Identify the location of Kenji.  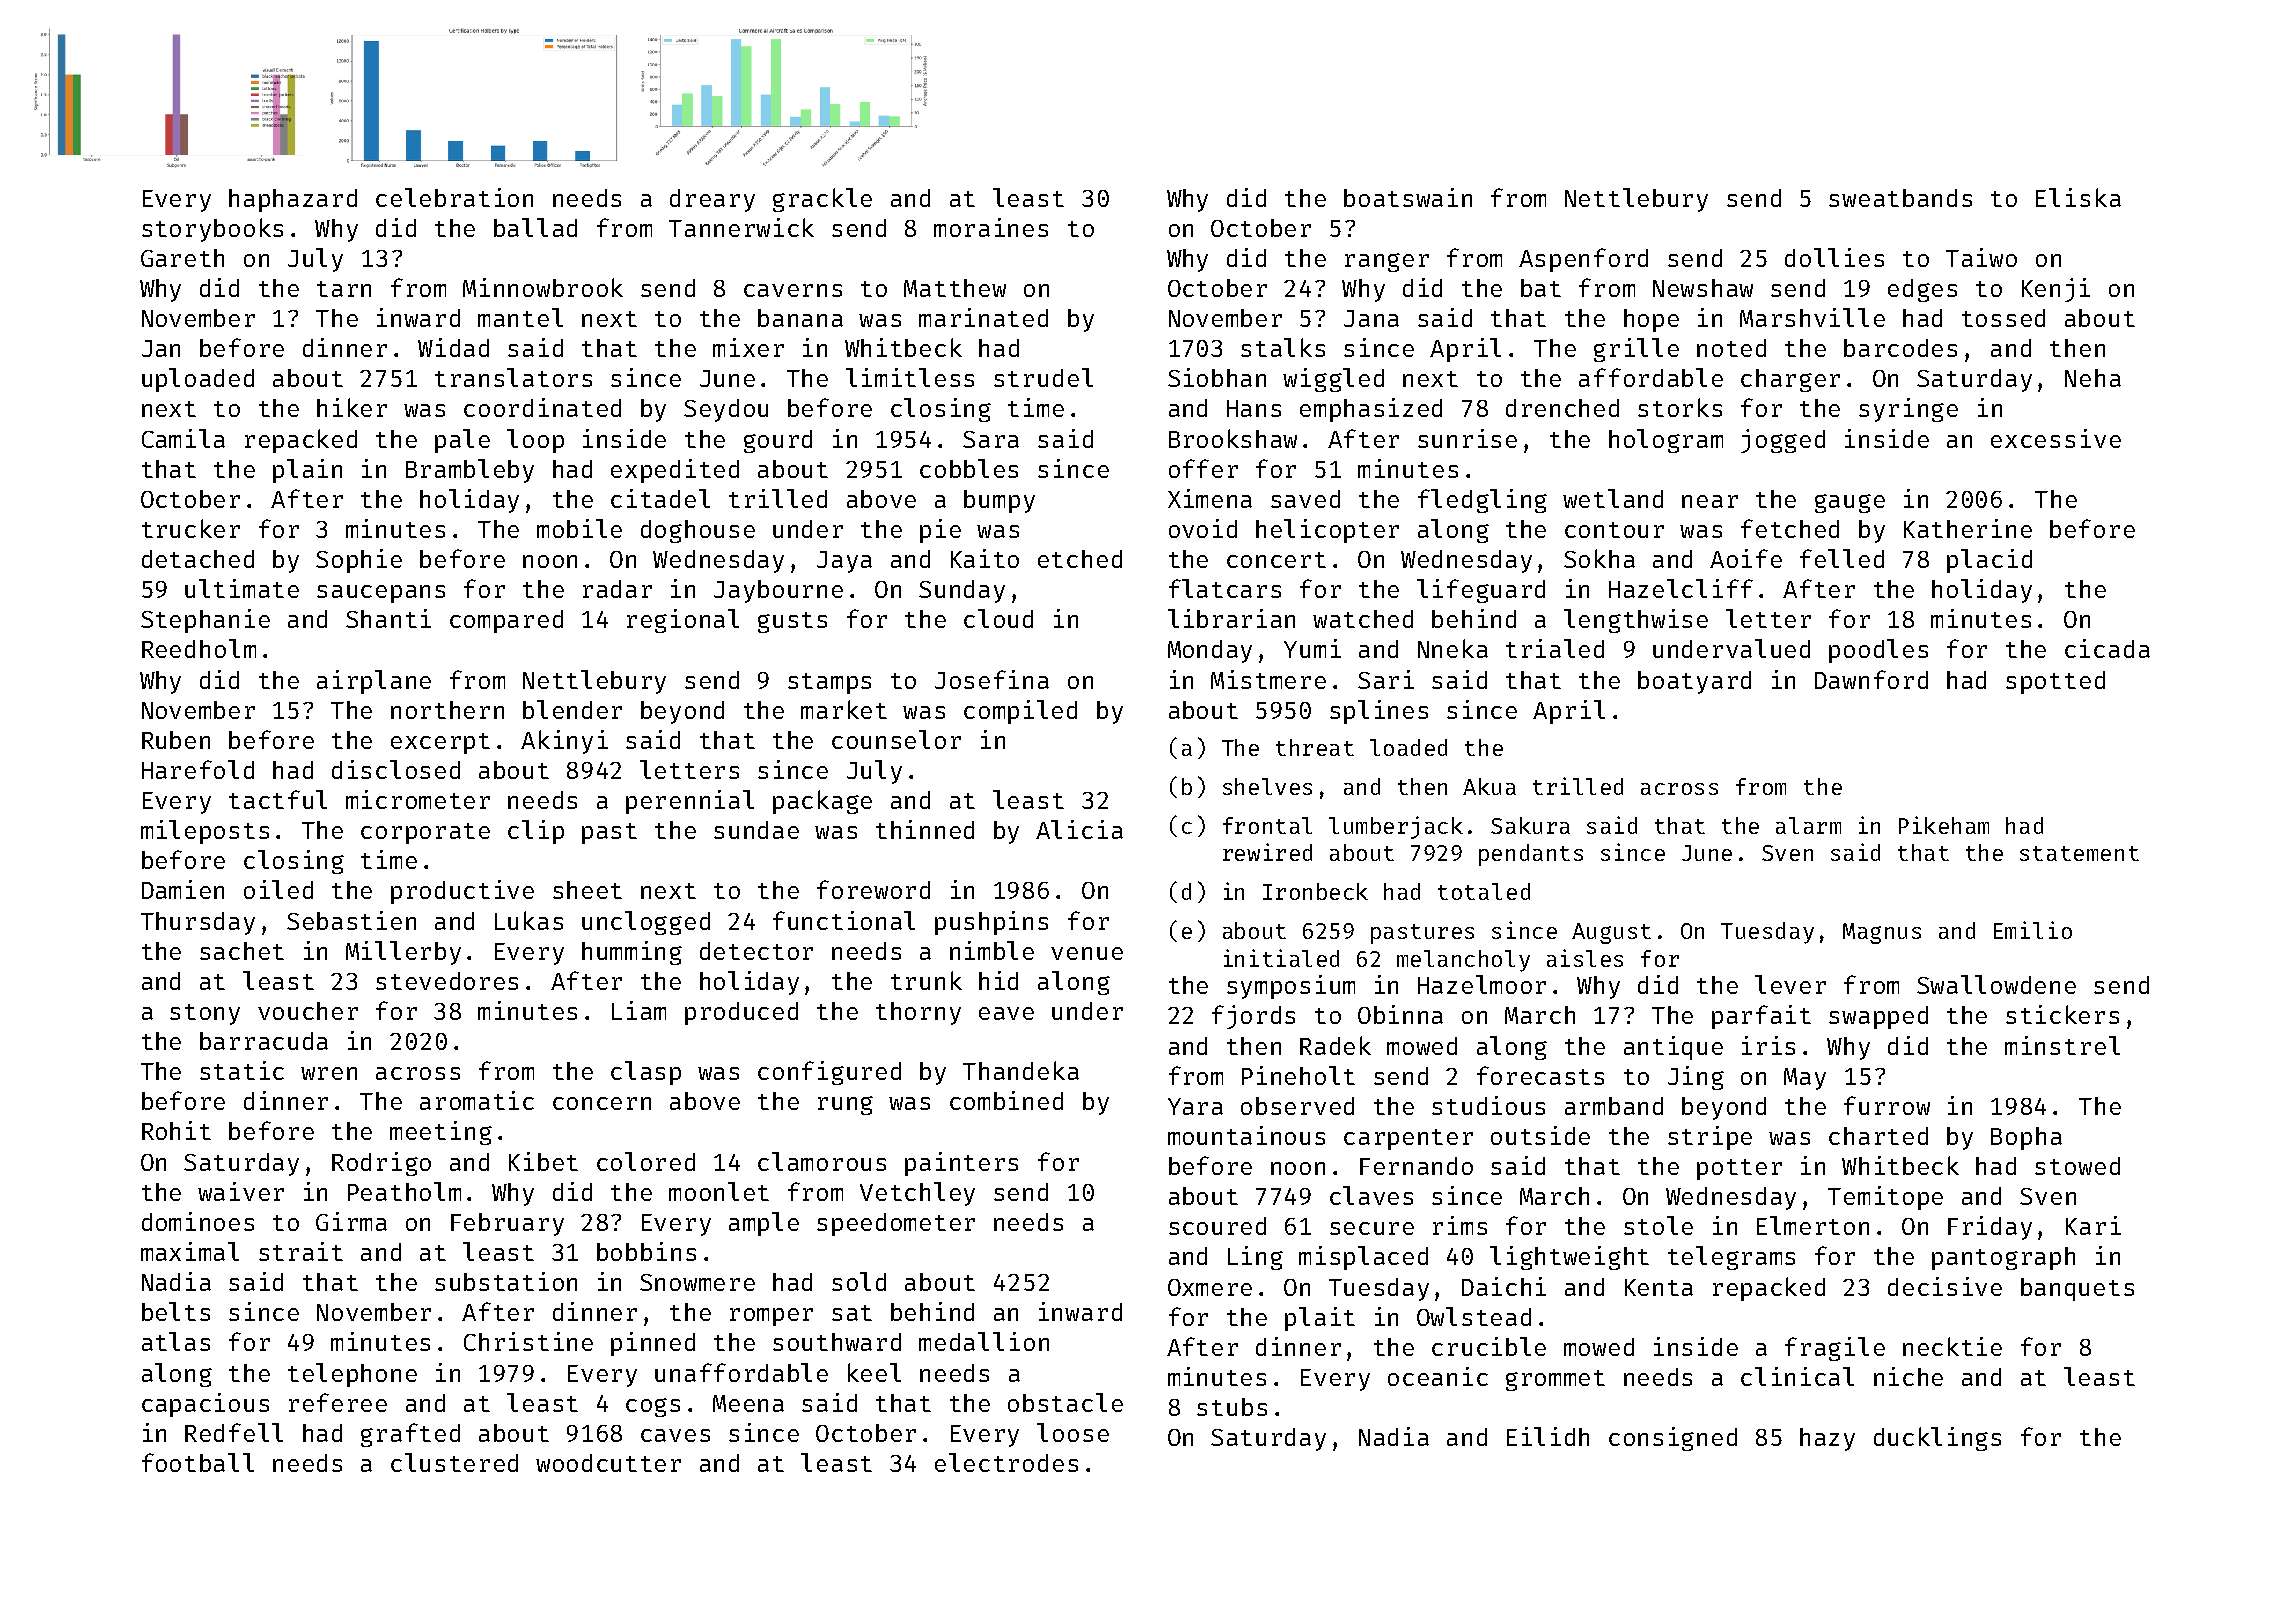
(2056, 290).
